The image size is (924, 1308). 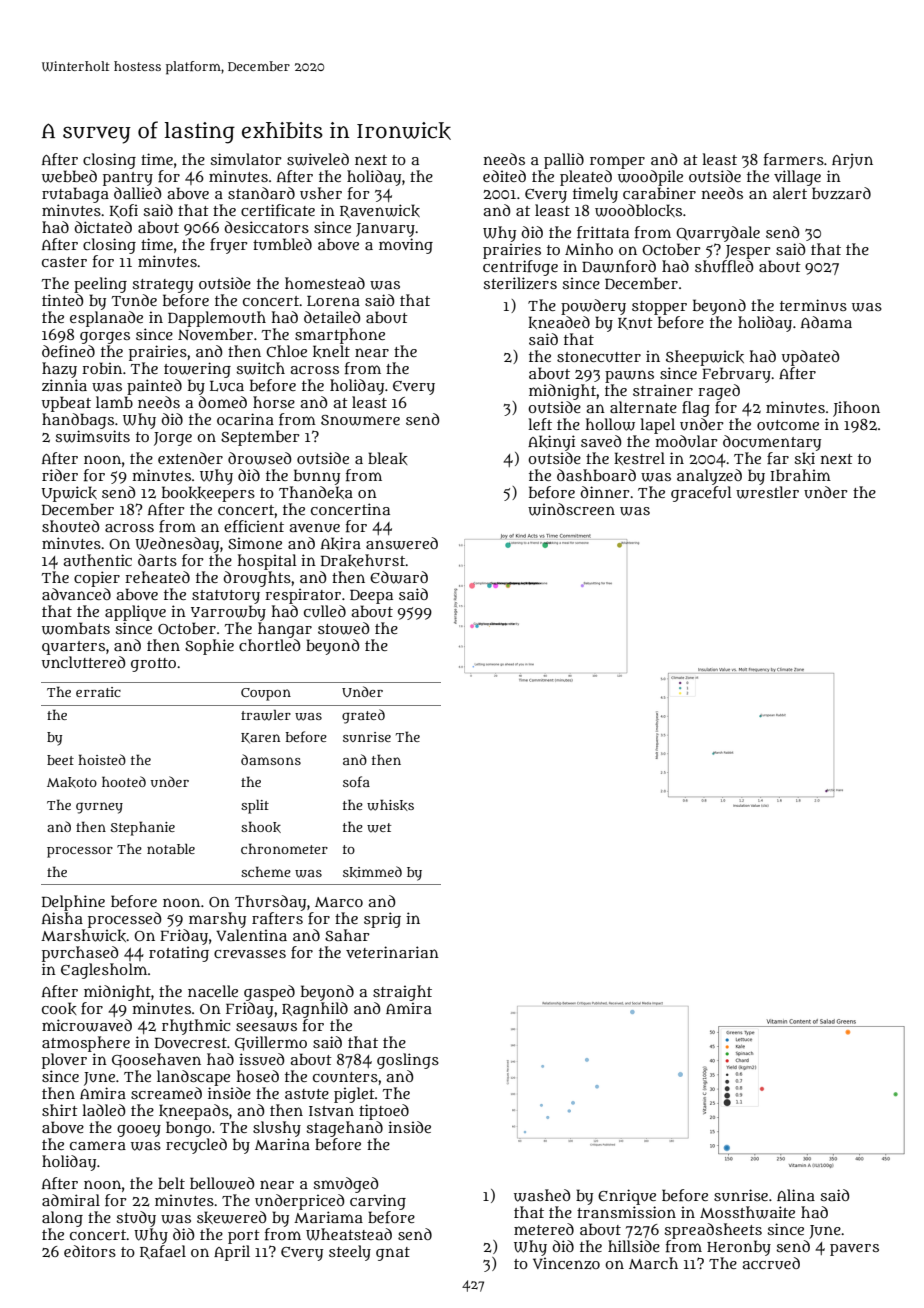 What do you see at coordinates (124, 781) in the screenshot?
I see `hooted` at bounding box center [124, 781].
